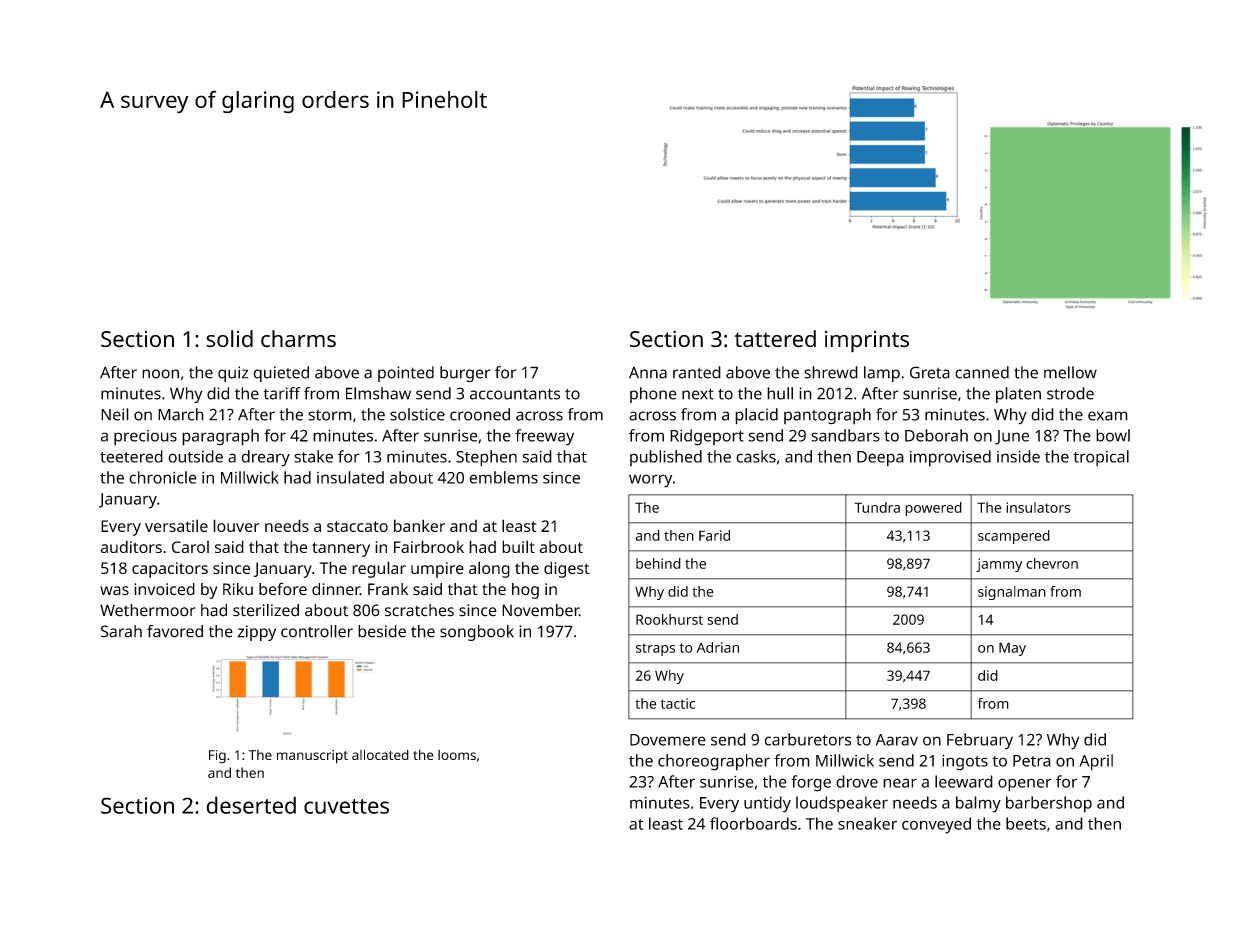  What do you see at coordinates (867, 342) in the screenshot?
I see `imprints` at bounding box center [867, 342].
